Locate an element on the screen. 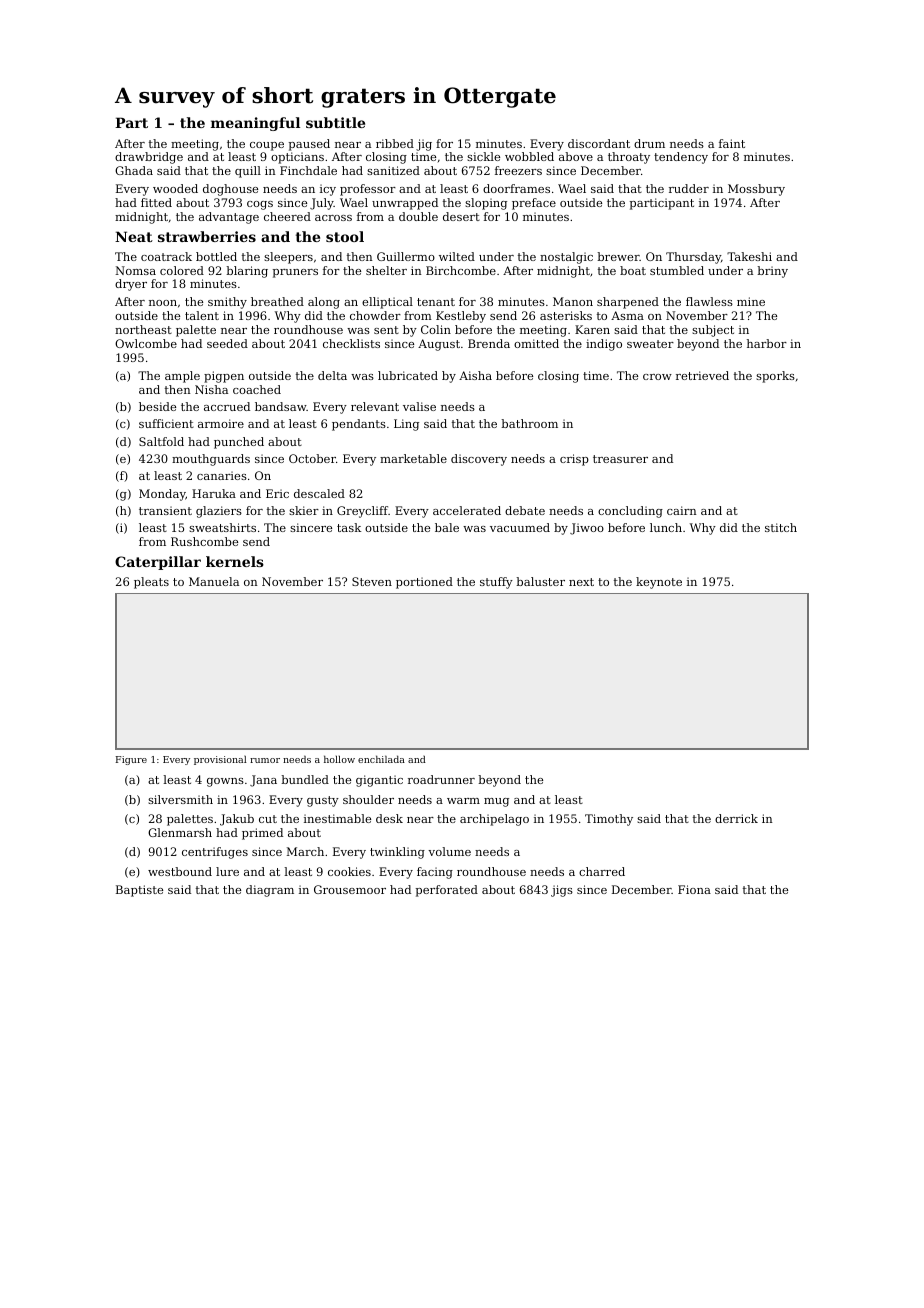 The image size is (924, 1308). Fiona is located at coordinates (694, 889).
